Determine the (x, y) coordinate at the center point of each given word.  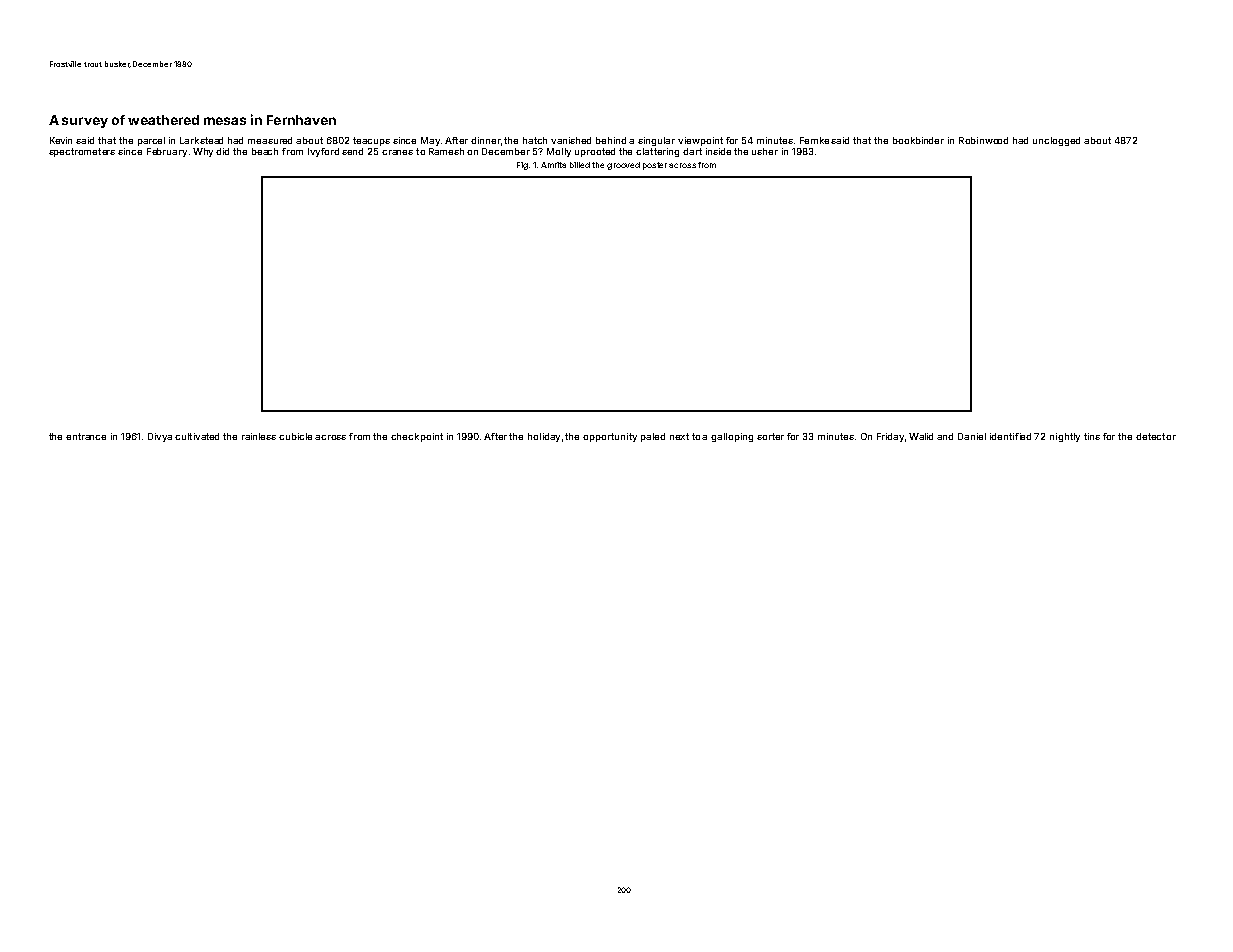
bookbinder (918, 140)
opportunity (610, 437)
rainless (259, 436)
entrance (86, 436)
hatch (535, 140)
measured (270, 140)
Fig (522, 166)
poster (655, 166)
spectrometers (82, 152)
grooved (623, 166)
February (167, 152)
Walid (921, 436)
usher (765, 151)
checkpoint (417, 437)
